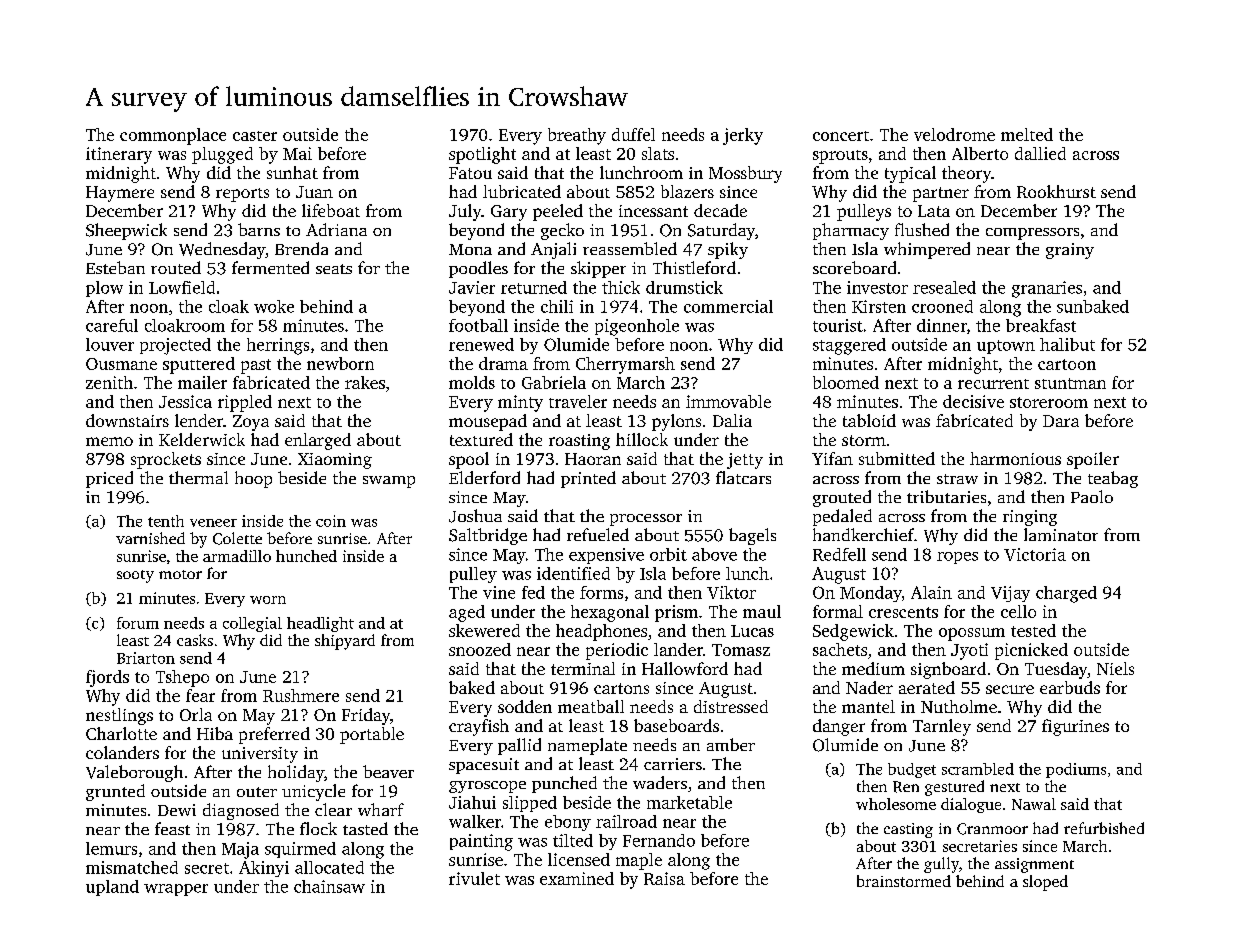 Image resolution: width=1233 pixels, height=952 pixels. What do you see at coordinates (1070, 383) in the page?
I see `stuntman` at bounding box center [1070, 383].
